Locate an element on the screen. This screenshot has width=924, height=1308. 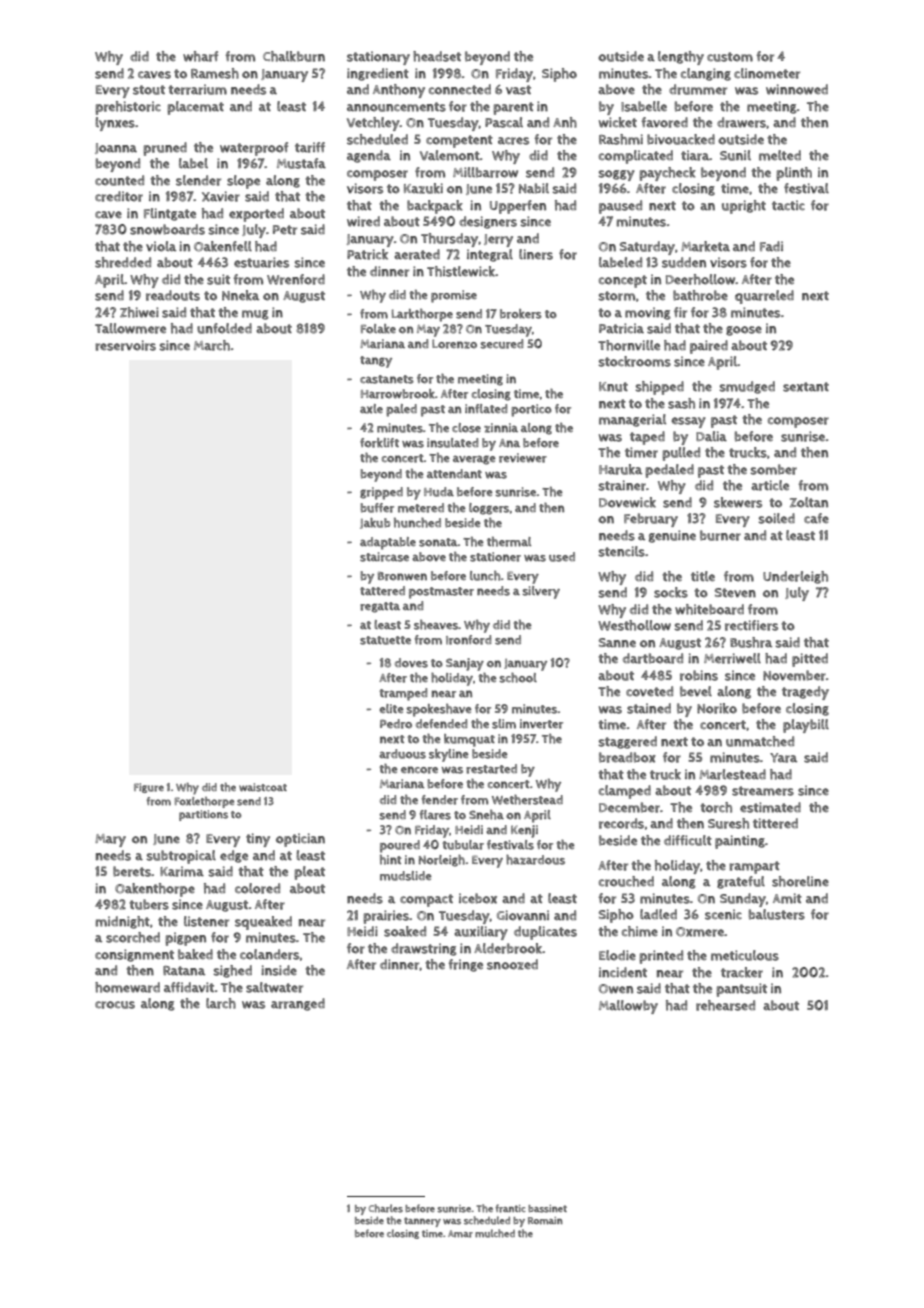
forklift is located at coordinates (379, 443).
